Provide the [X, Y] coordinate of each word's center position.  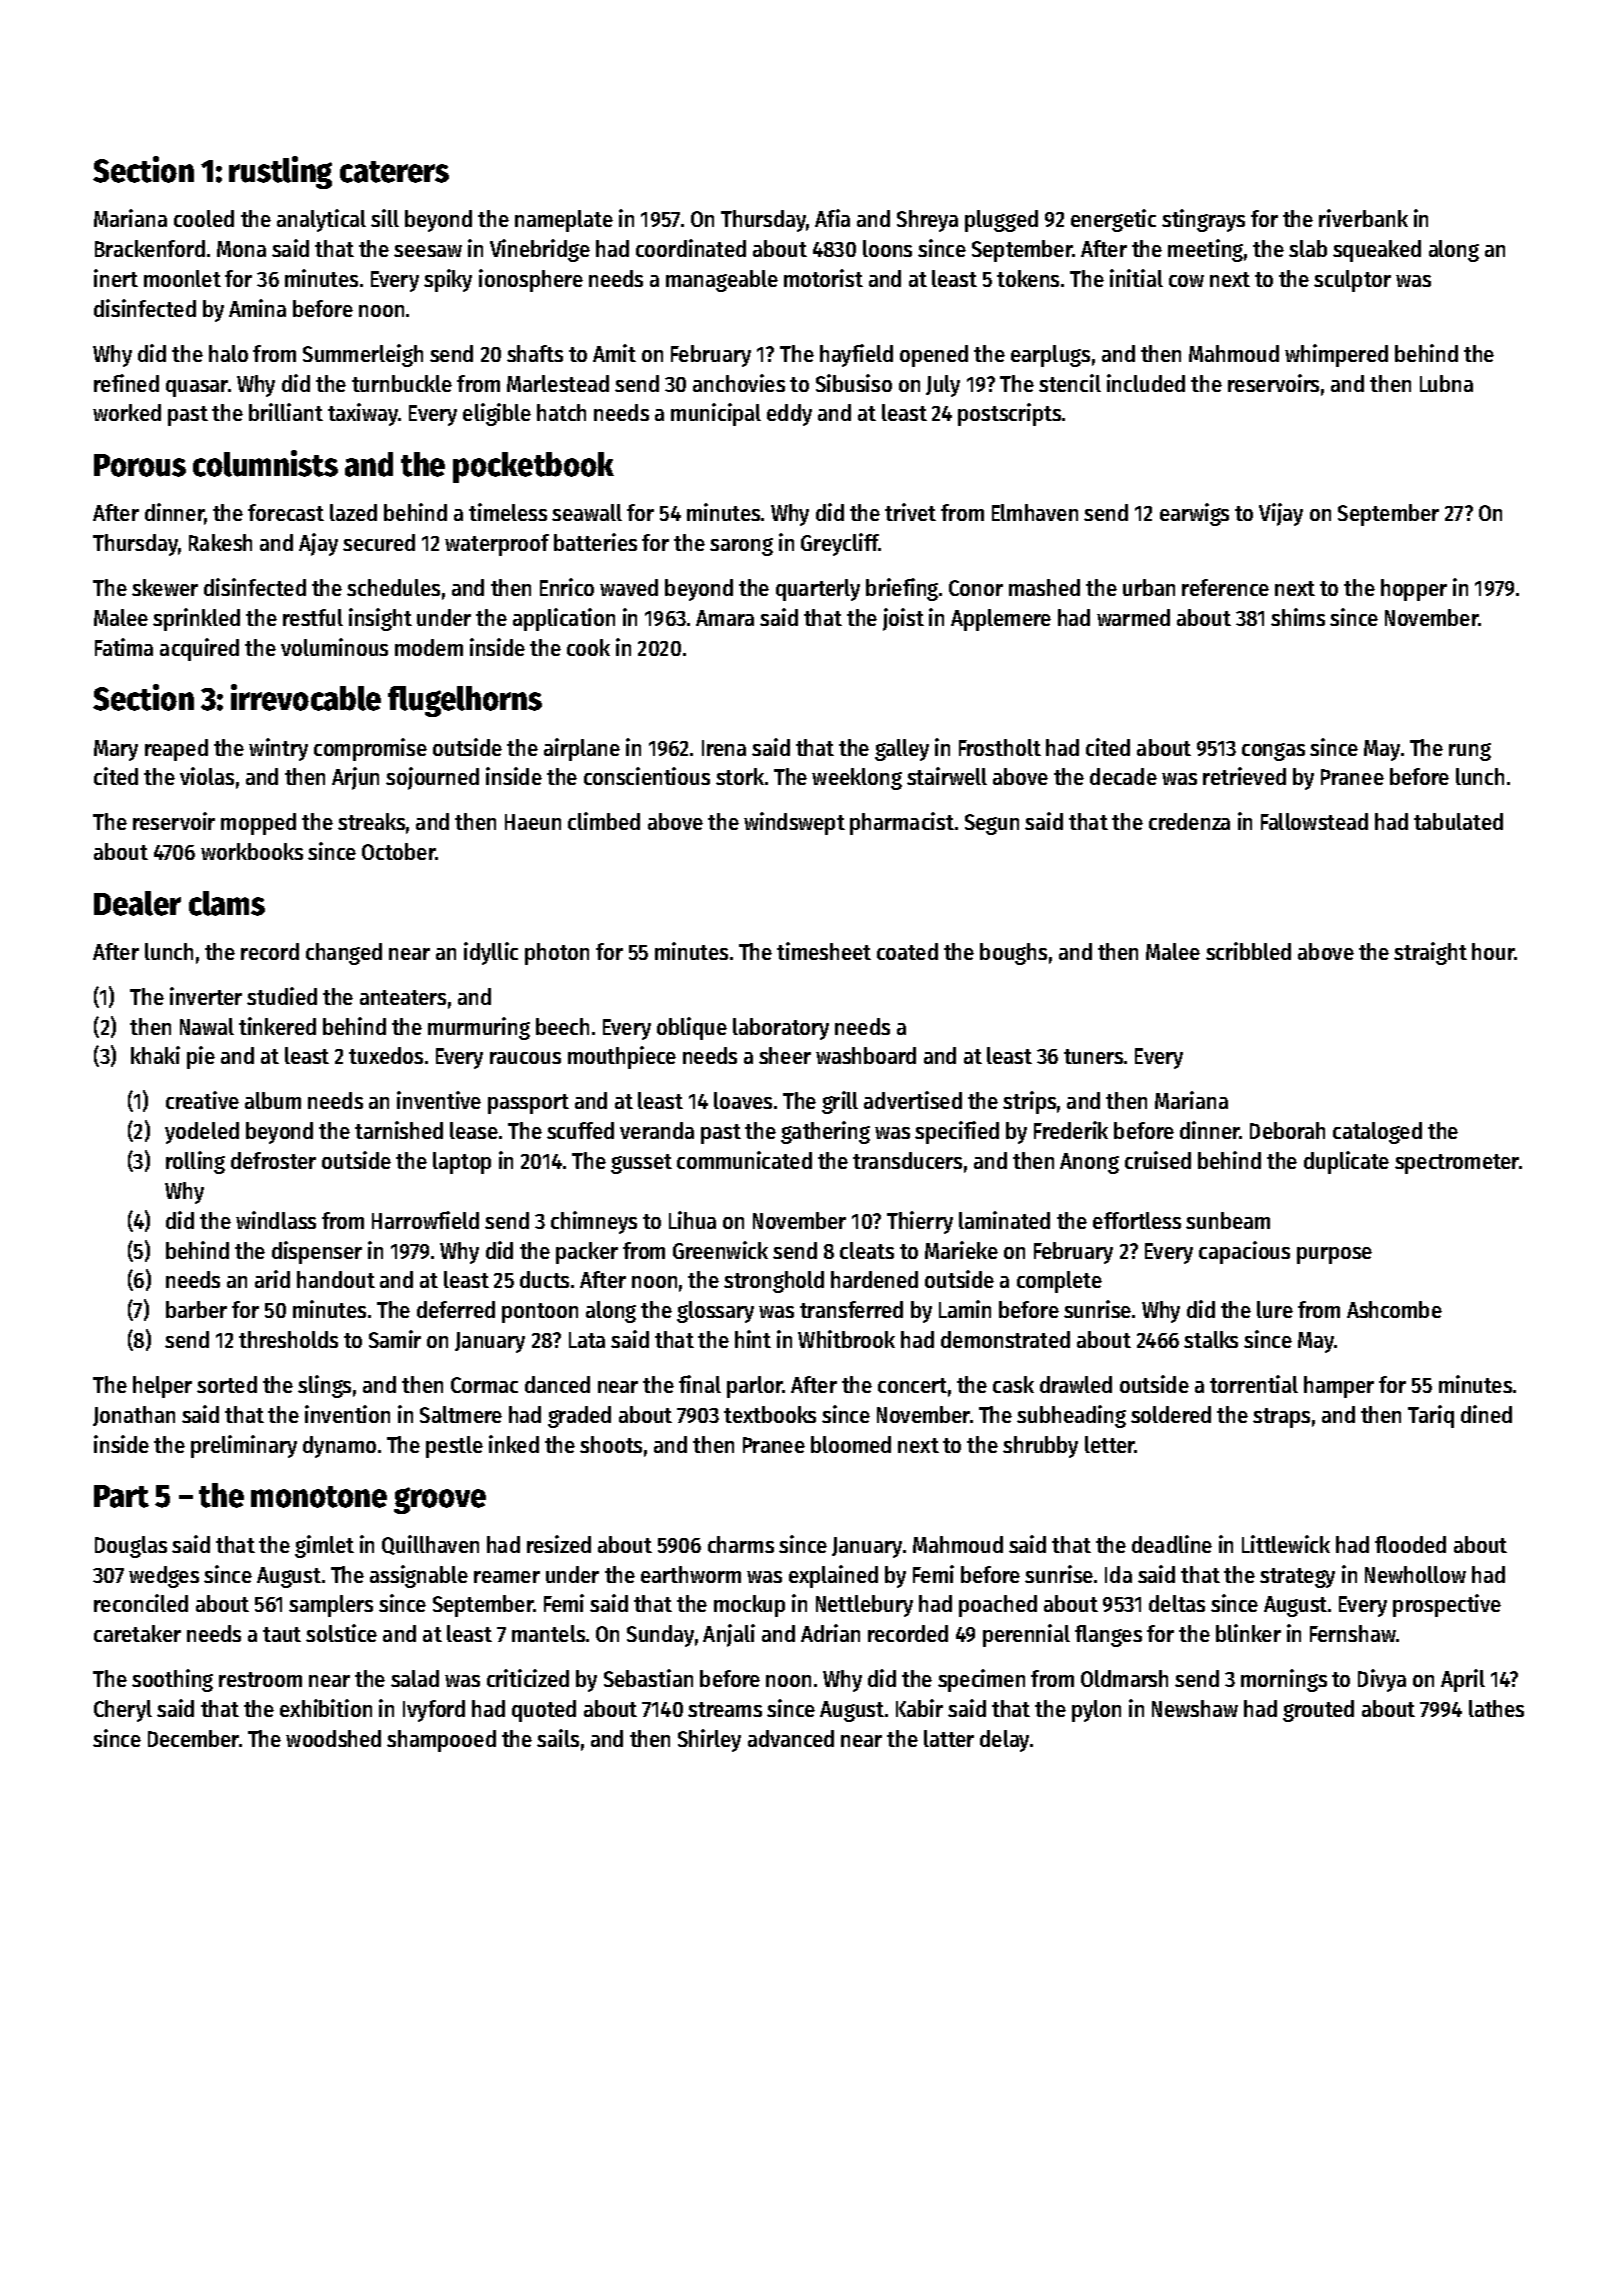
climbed [604, 821]
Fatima [124, 647]
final [700, 1384]
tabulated [1458, 821]
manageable [722, 281]
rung [1470, 752]
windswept [794, 823]
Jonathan [134, 1416]
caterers [394, 172]
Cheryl [123, 1711]
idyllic [491, 953]
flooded [1410, 1544]
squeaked [1377, 251]
